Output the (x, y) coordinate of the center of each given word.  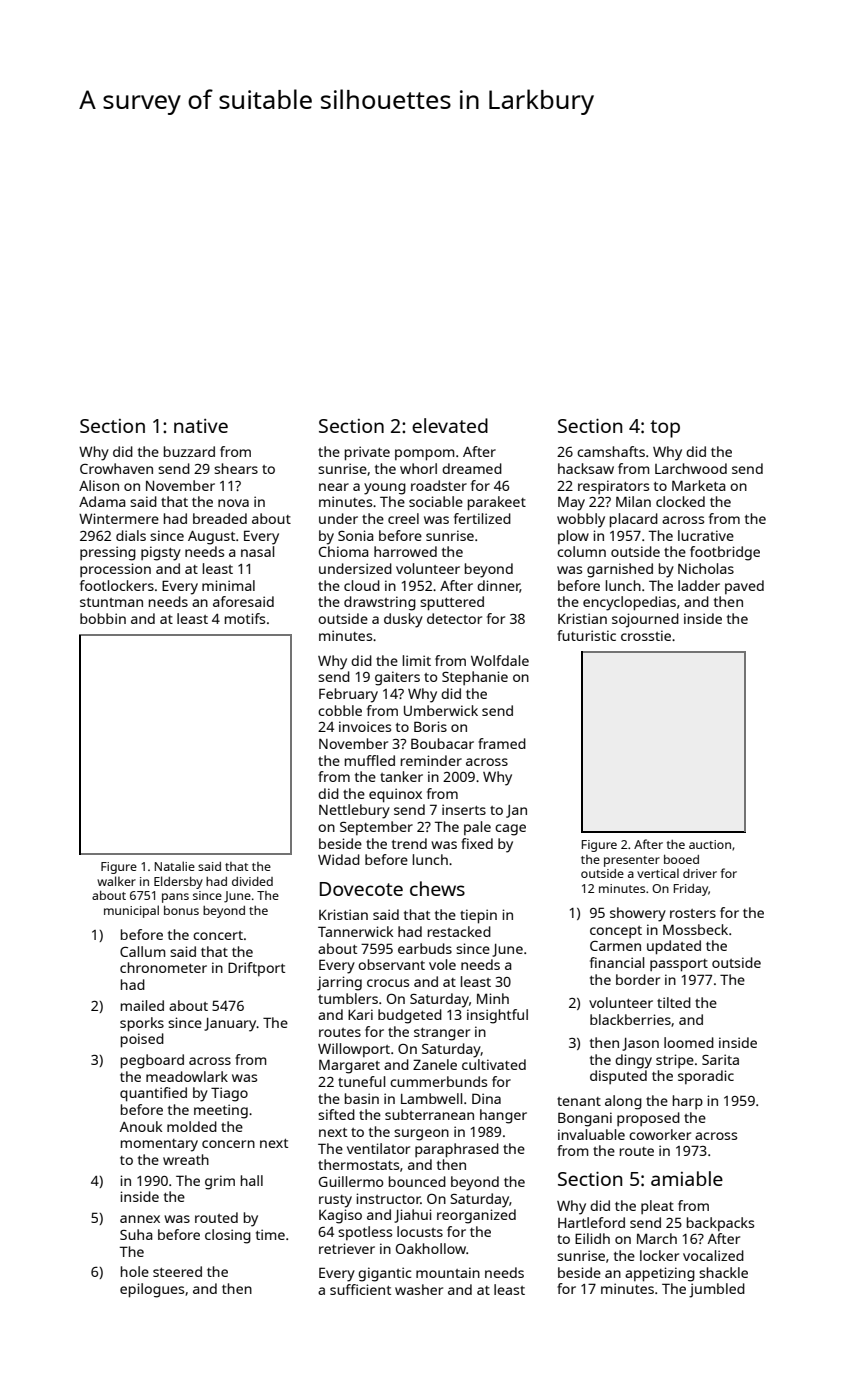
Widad (339, 859)
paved (744, 587)
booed (681, 859)
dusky (403, 620)
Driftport (256, 969)
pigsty (161, 553)
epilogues (152, 1290)
